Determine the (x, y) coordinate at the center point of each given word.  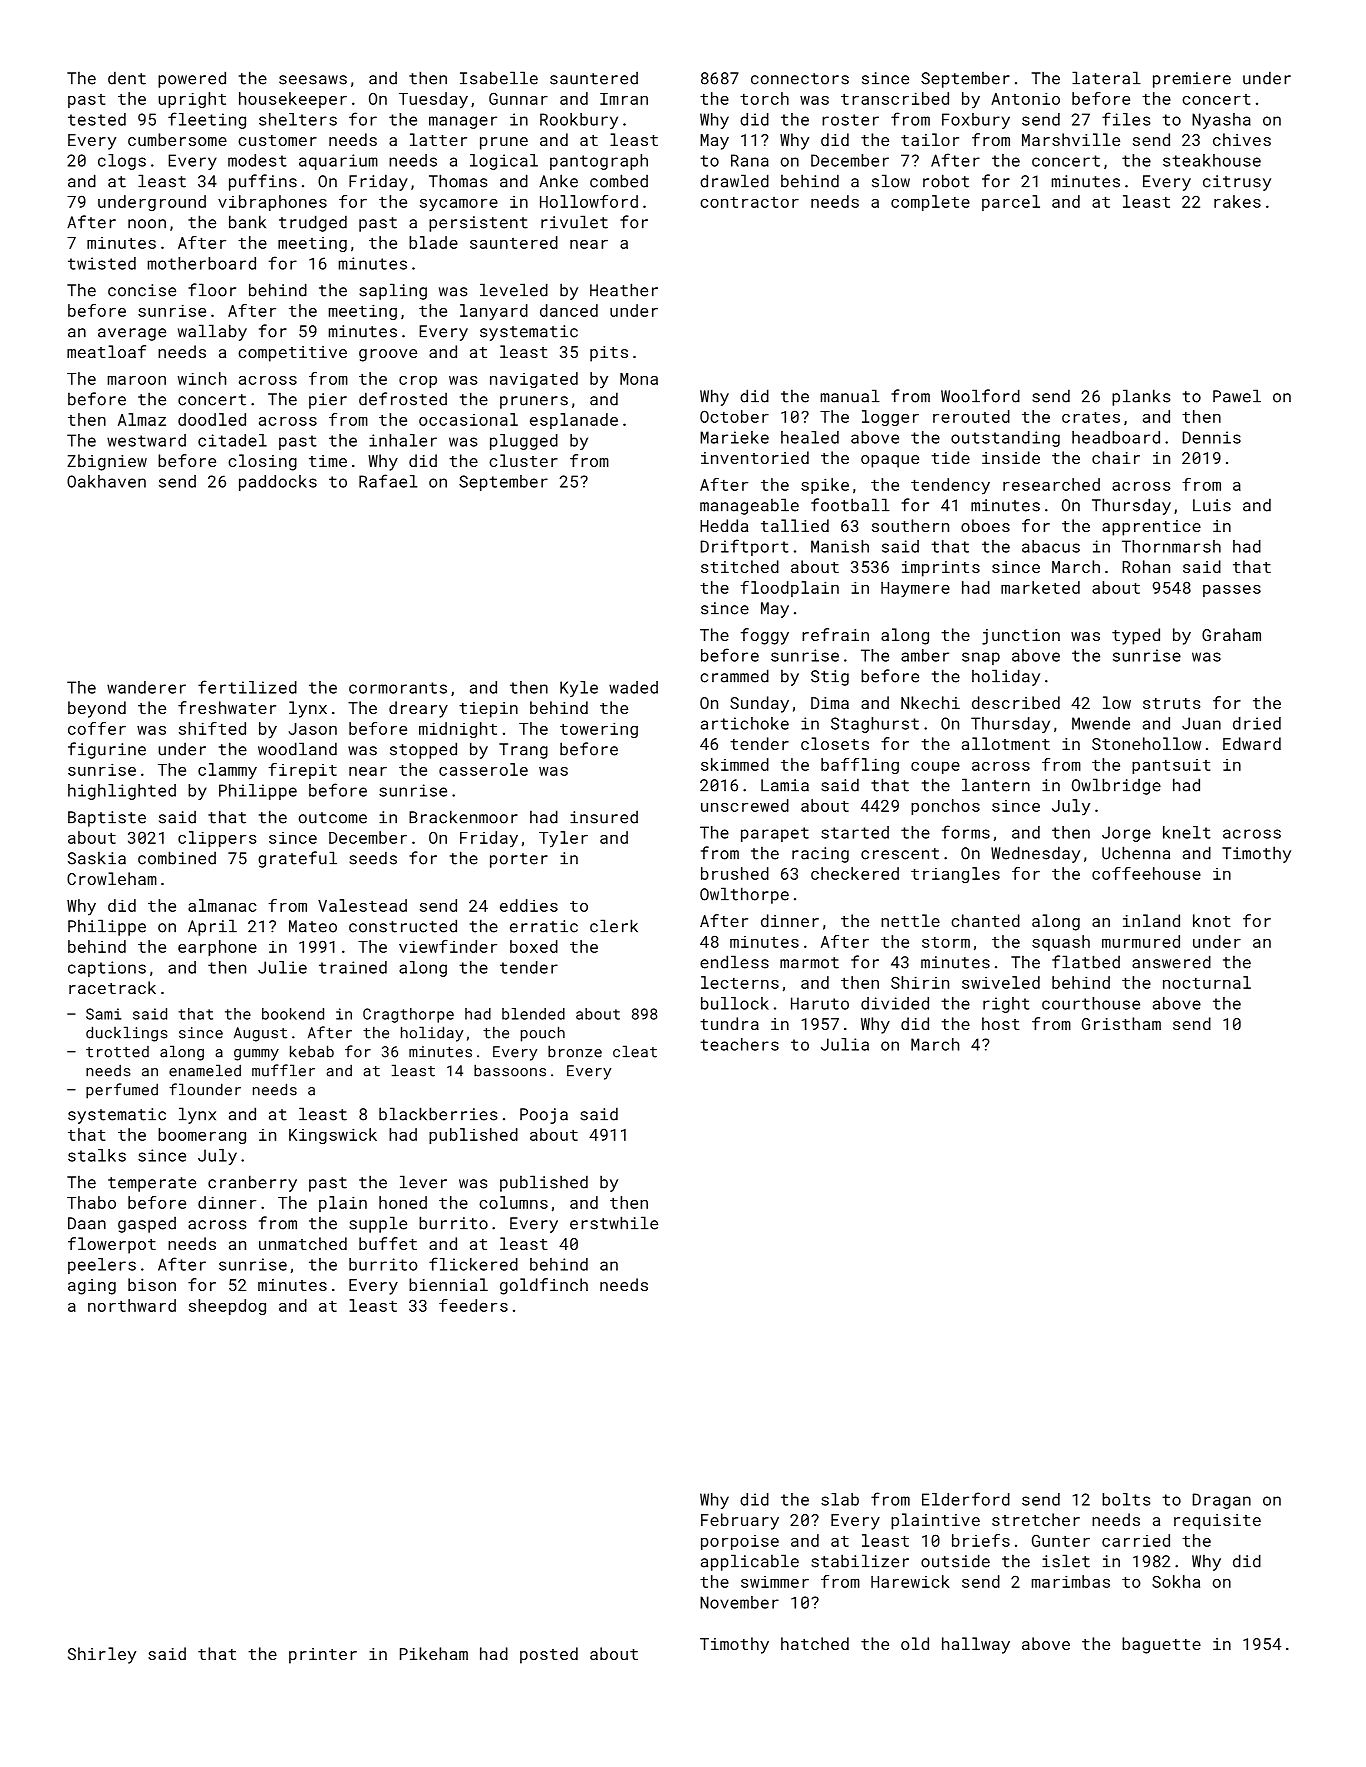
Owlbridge (1116, 786)
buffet (388, 1243)
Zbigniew (107, 462)
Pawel (1237, 396)
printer (323, 1656)
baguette (1161, 1645)
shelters (298, 119)
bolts (1126, 1499)
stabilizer (860, 1561)
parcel (1011, 203)
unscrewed (745, 805)
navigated (534, 380)
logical (504, 162)
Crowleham (112, 878)
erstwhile (614, 1223)
